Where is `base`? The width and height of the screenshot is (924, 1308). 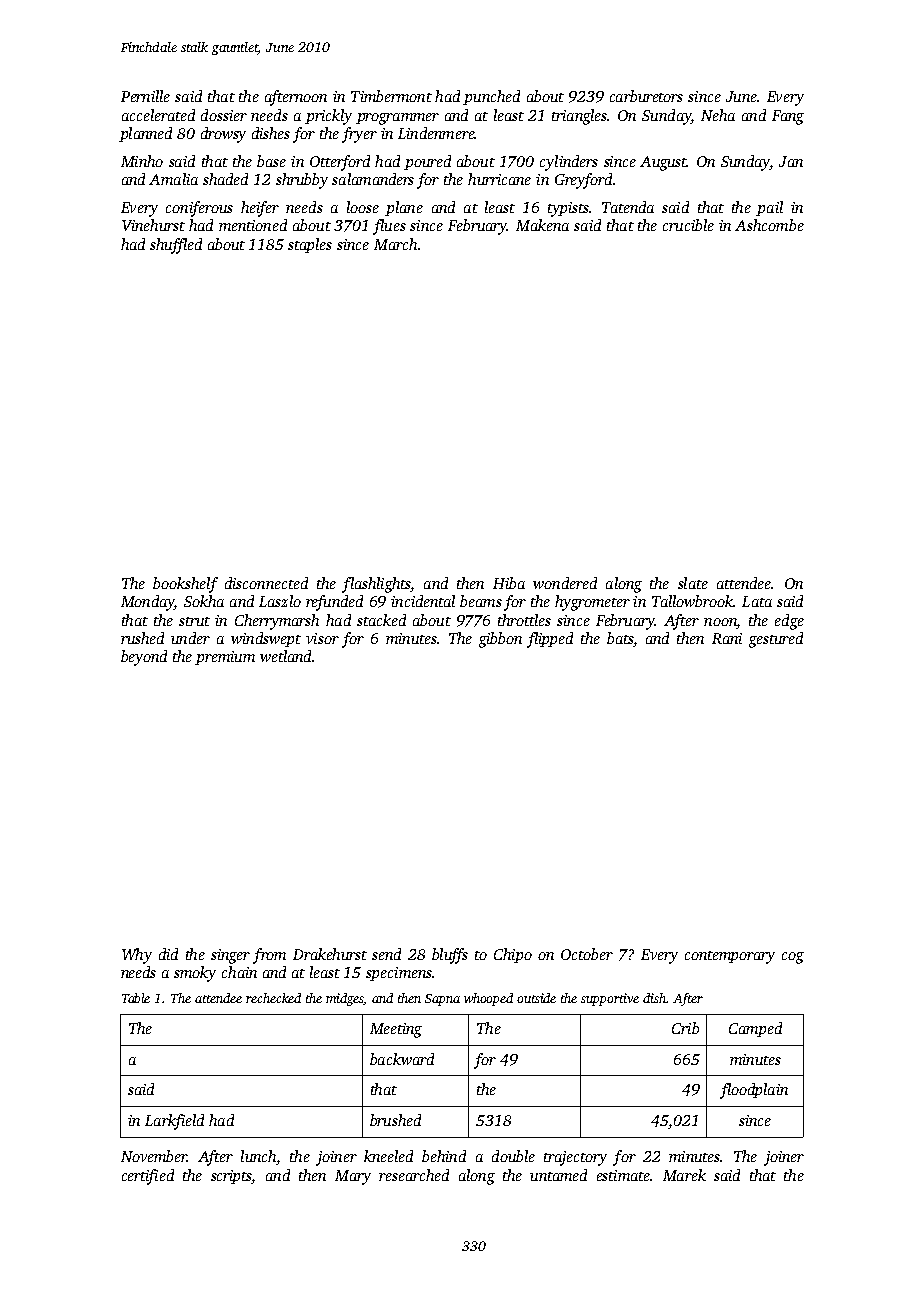 base is located at coordinates (271, 161).
